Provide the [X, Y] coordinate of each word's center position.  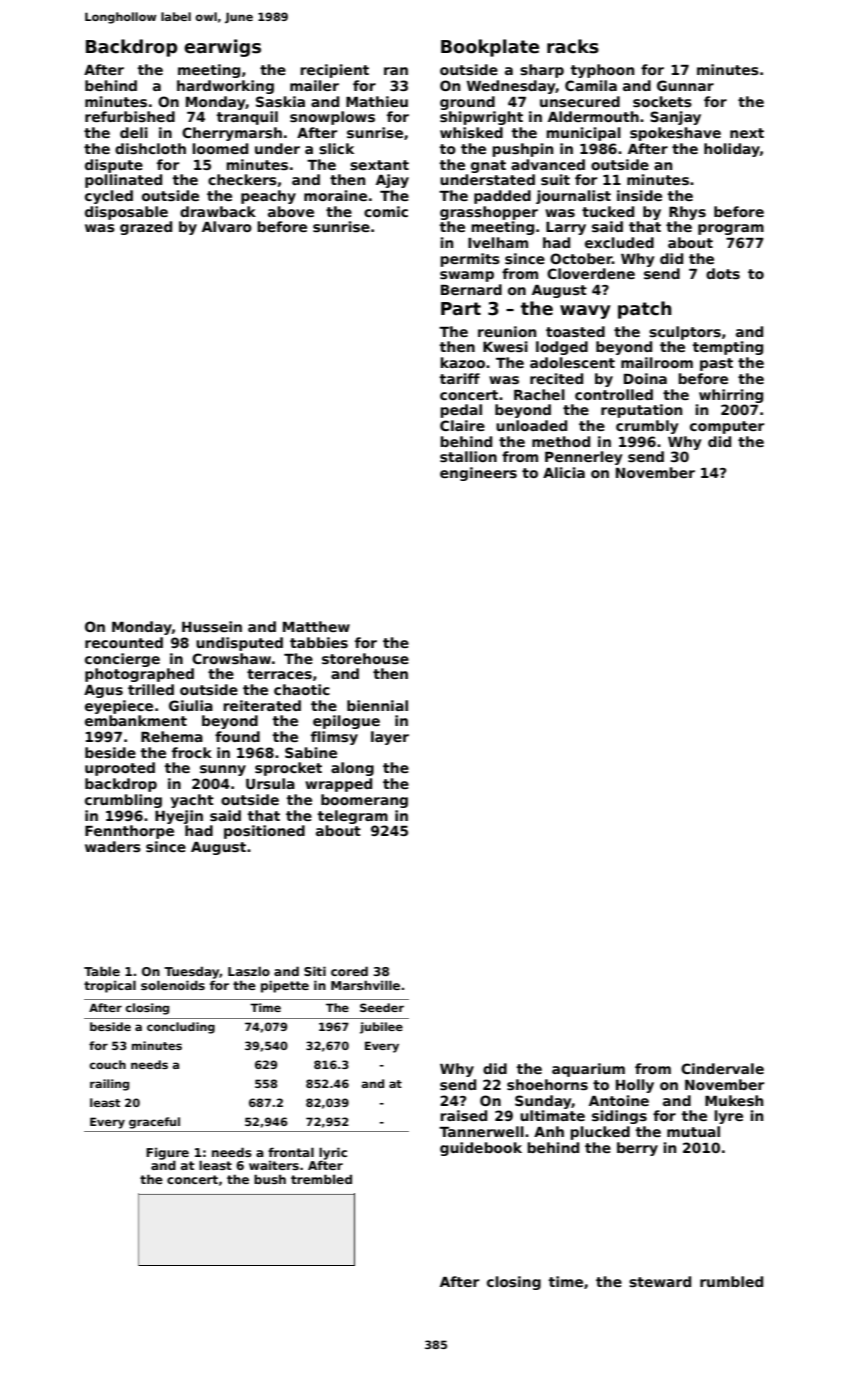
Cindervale [722, 1068]
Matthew [316, 626]
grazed [146, 228]
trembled [321, 1179]
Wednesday [511, 87]
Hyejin [179, 817]
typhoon [602, 71]
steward [660, 1281]
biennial [377, 705]
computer [727, 427]
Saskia [280, 101]
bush [270, 1179]
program [731, 229]
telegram [353, 817]
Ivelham [498, 242]
